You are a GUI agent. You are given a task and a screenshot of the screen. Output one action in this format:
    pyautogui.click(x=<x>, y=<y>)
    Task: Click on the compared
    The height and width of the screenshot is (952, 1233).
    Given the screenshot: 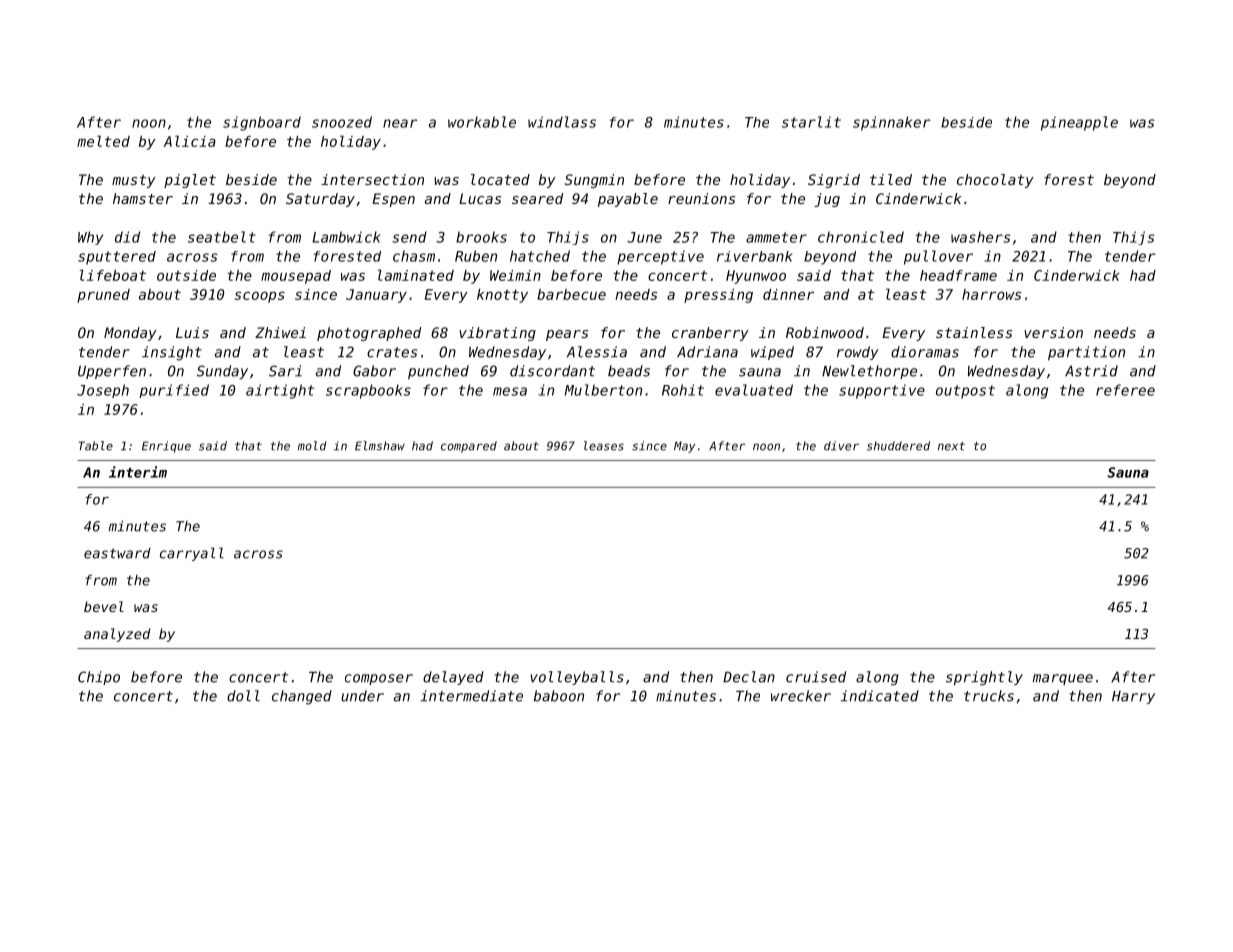 What is the action you would take?
    pyautogui.click(x=469, y=447)
